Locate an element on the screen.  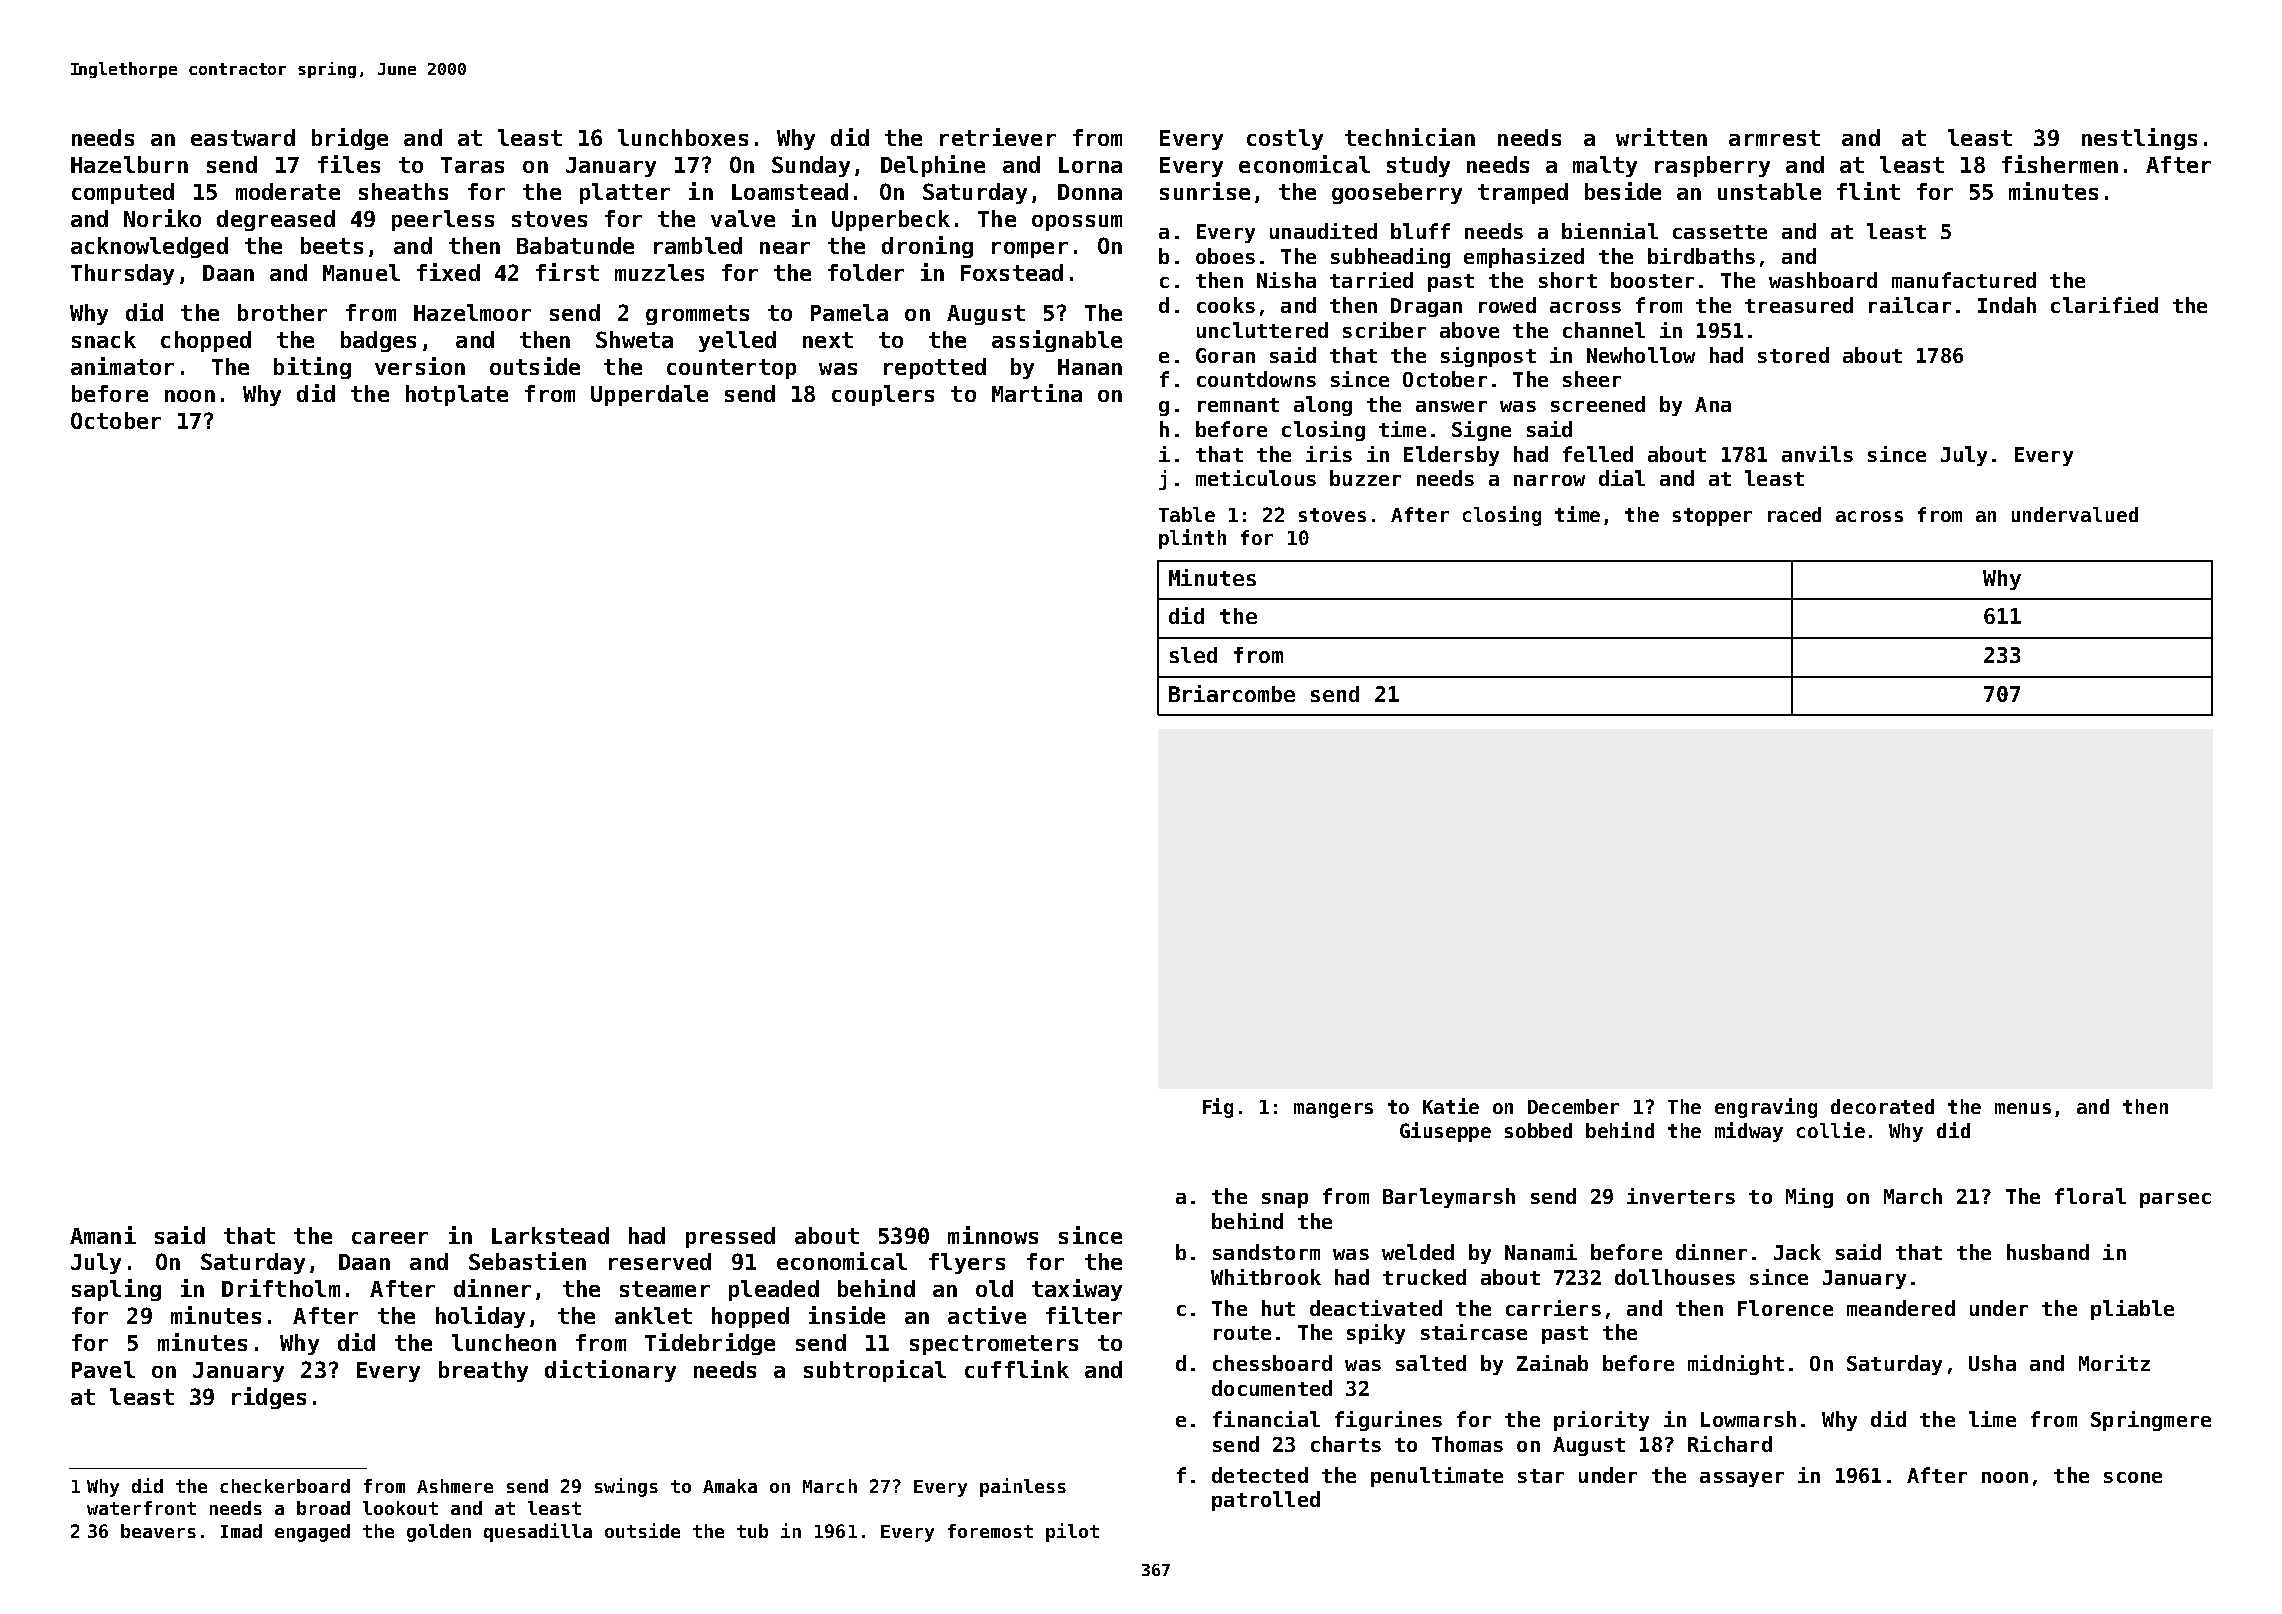
Briarcombe is located at coordinates (1232, 693).
